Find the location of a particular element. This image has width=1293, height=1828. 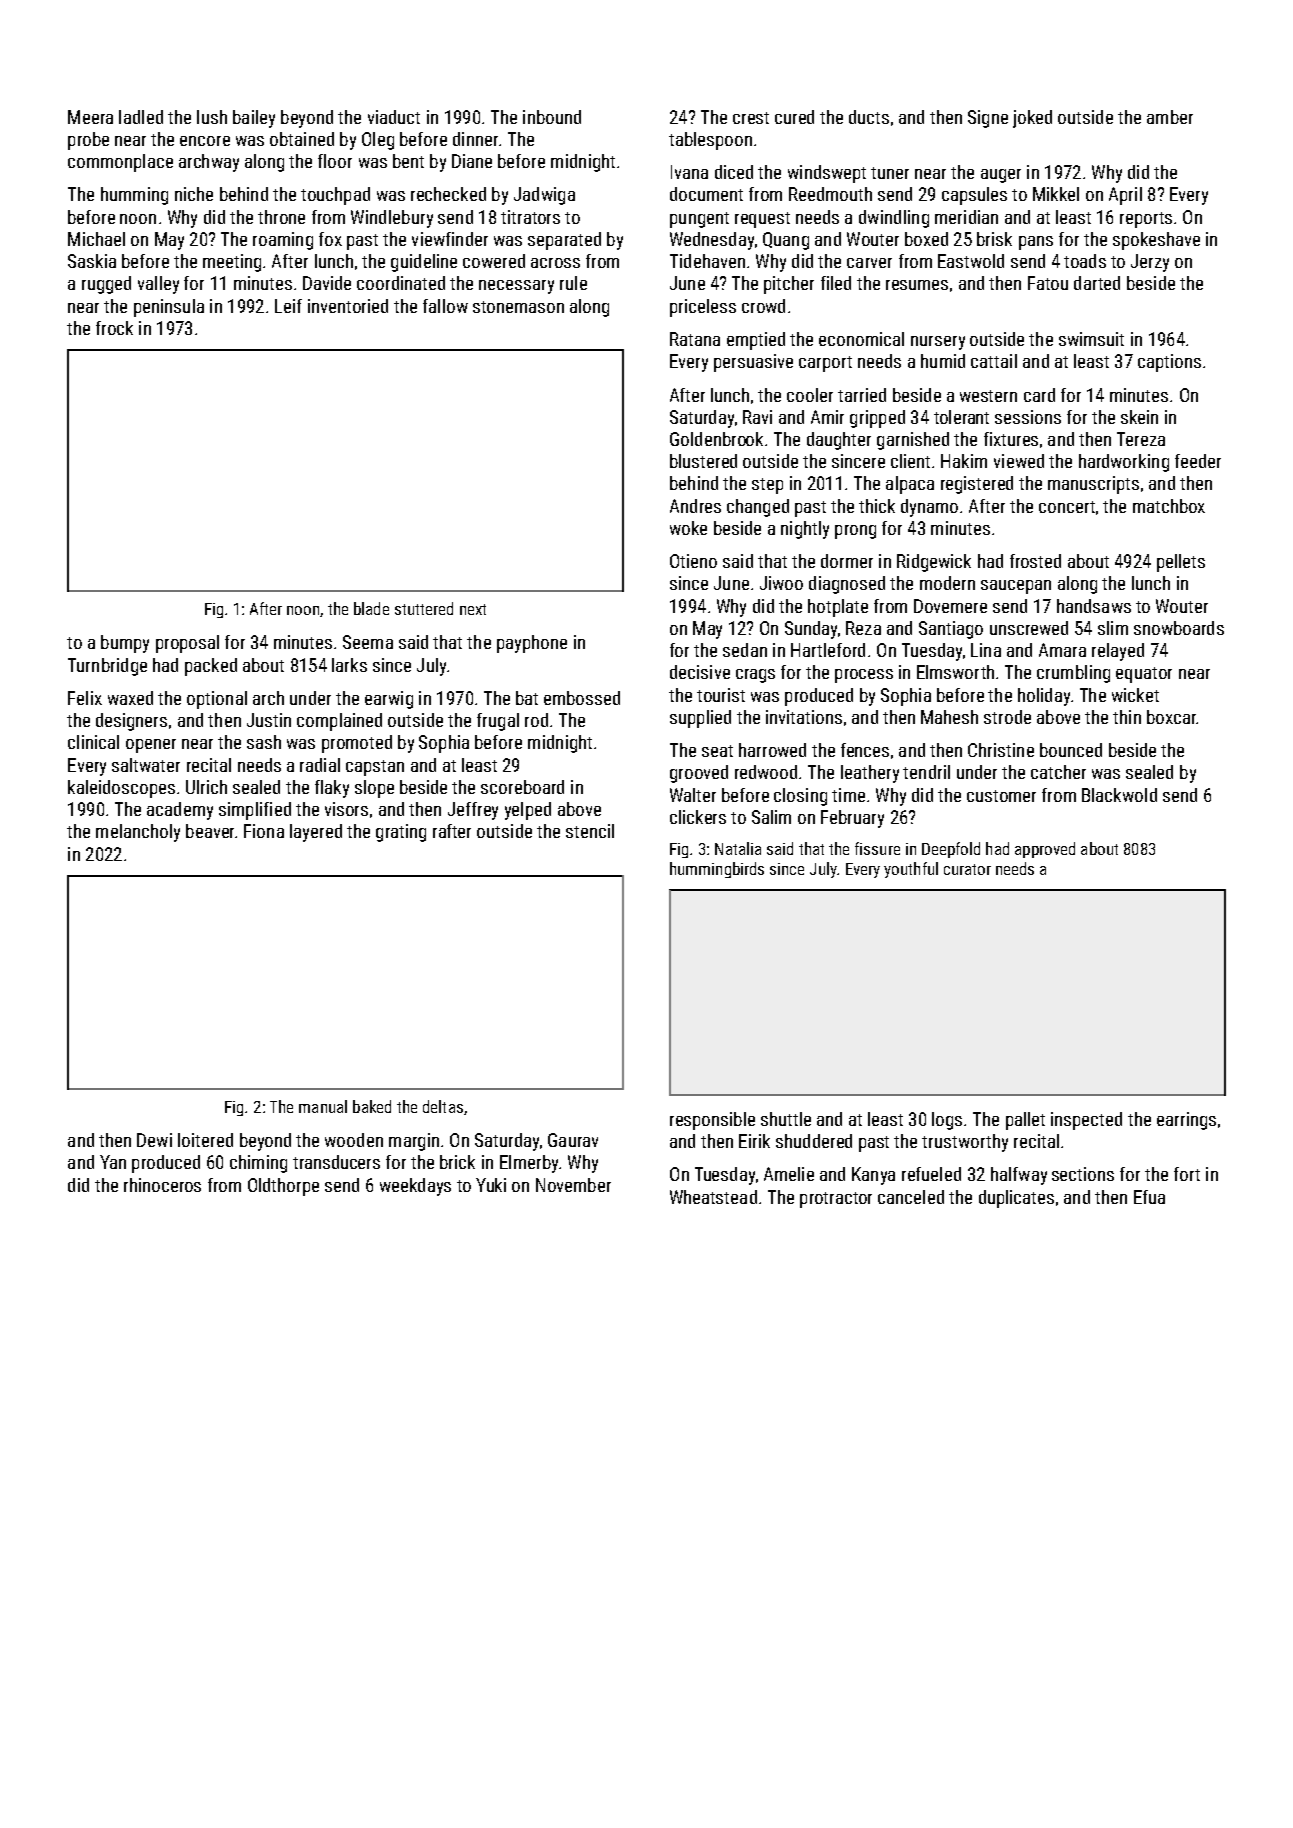

stencil is located at coordinates (590, 831).
